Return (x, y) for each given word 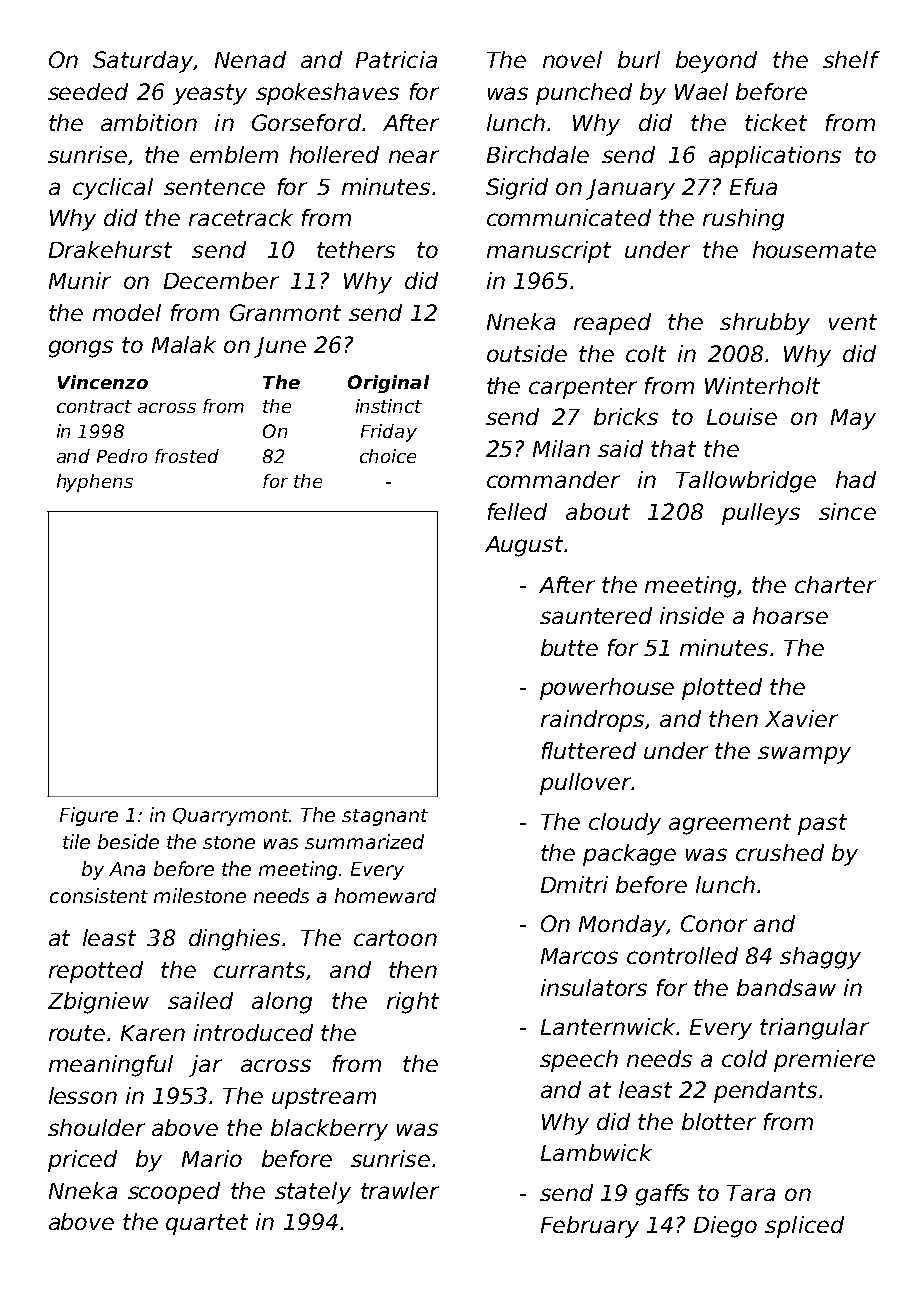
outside (527, 353)
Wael (701, 91)
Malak (184, 344)
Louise (742, 416)
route (77, 1033)
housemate (814, 249)
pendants (765, 1092)
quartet (207, 1224)
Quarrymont (231, 817)
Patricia (396, 59)
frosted (187, 456)
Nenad (250, 59)
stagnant (385, 817)
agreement (730, 824)
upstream (324, 1098)
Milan (561, 448)
